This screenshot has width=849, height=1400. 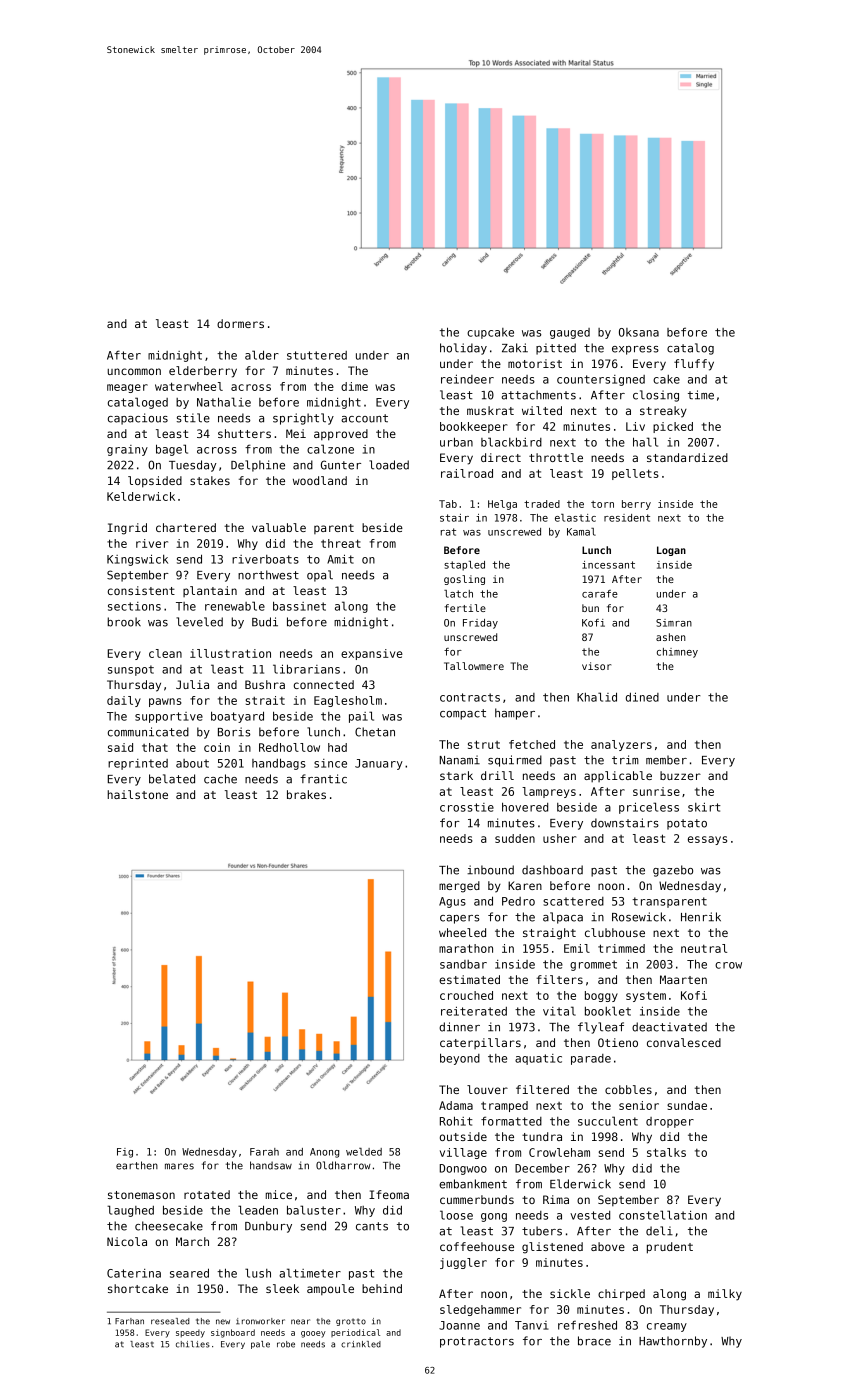 What do you see at coordinates (137, 794) in the screenshot?
I see `hailstone` at bounding box center [137, 794].
